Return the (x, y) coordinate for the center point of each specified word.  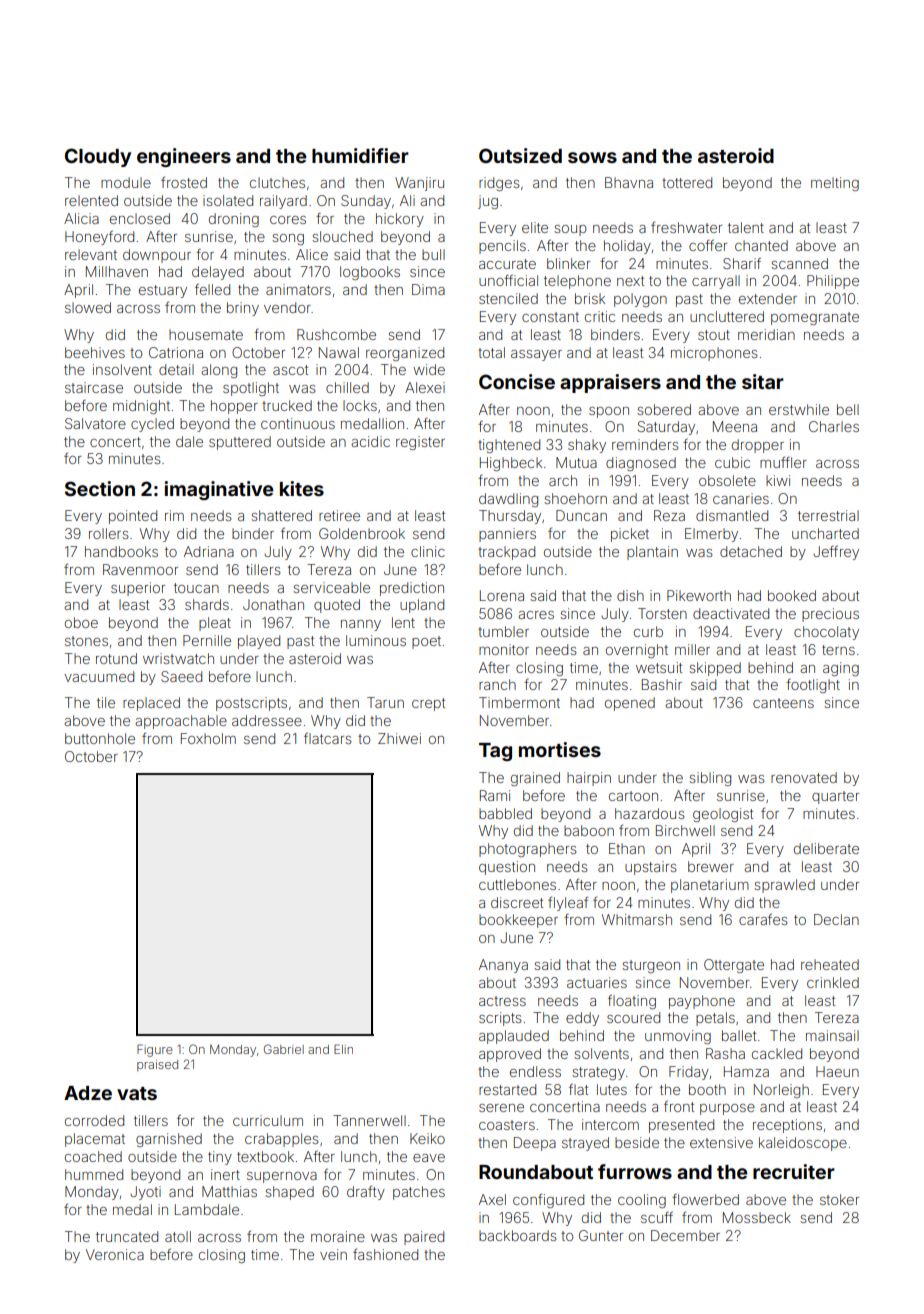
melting (835, 184)
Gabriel (284, 1049)
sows (592, 157)
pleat (215, 624)
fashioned (385, 1254)
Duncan (581, 515)
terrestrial (828, 515)
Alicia (81, 218)
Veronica (115, 1254)
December (685, 1235)
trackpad (506, 553)
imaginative (218, 490)
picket (630, 535)
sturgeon (651, 966)
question (507, 868)
